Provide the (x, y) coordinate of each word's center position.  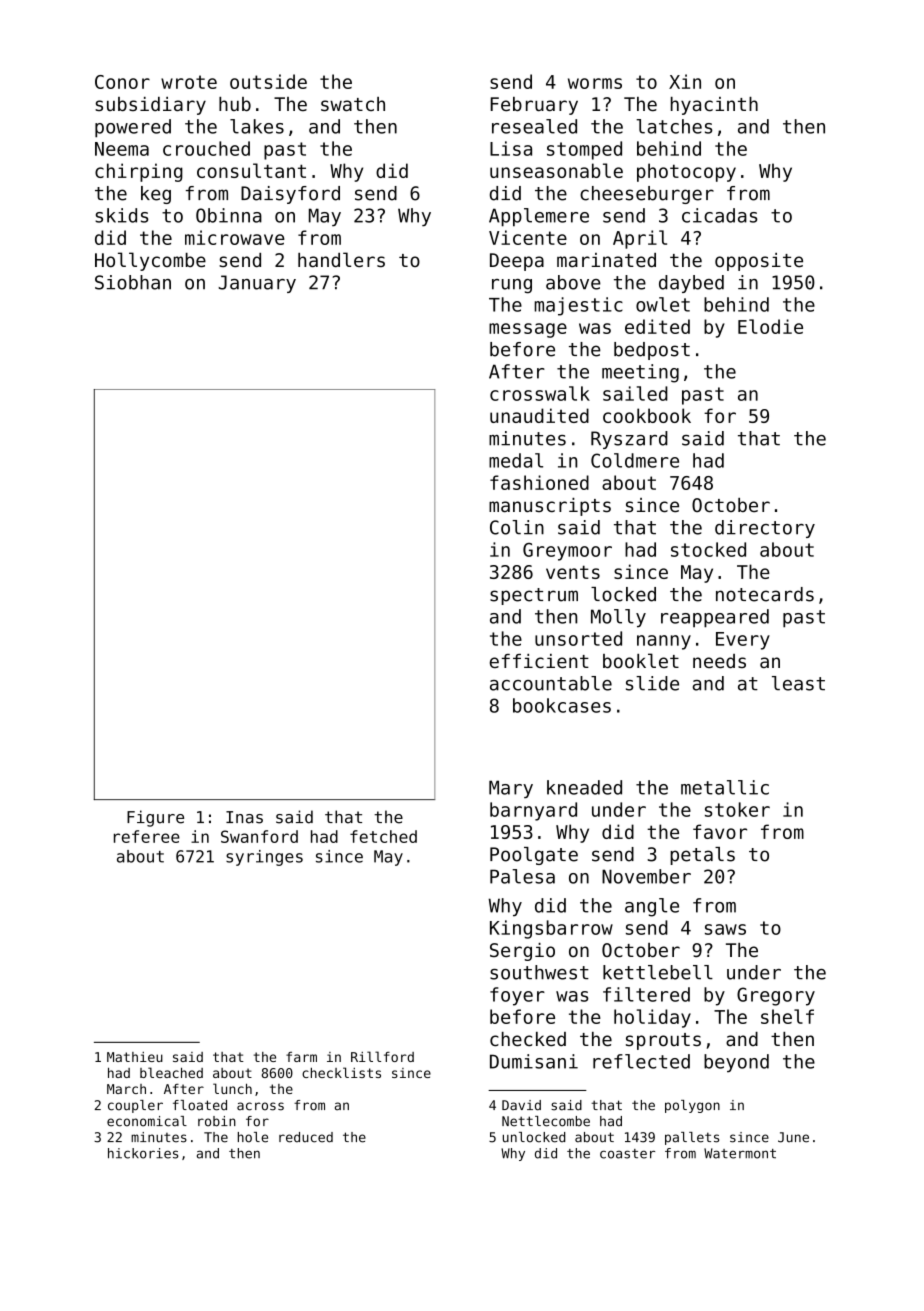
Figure (155, 818)
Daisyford (290, 195)
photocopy (686, 172)
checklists (341, 1072)
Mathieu (135, 1057)
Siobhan (133, 282)
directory (765, 529)
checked (528, 1039)
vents (573, 572)
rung (512, 286)
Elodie (770, 326)
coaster (627, 1154)
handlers (341, 259)
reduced (306, 1137)
